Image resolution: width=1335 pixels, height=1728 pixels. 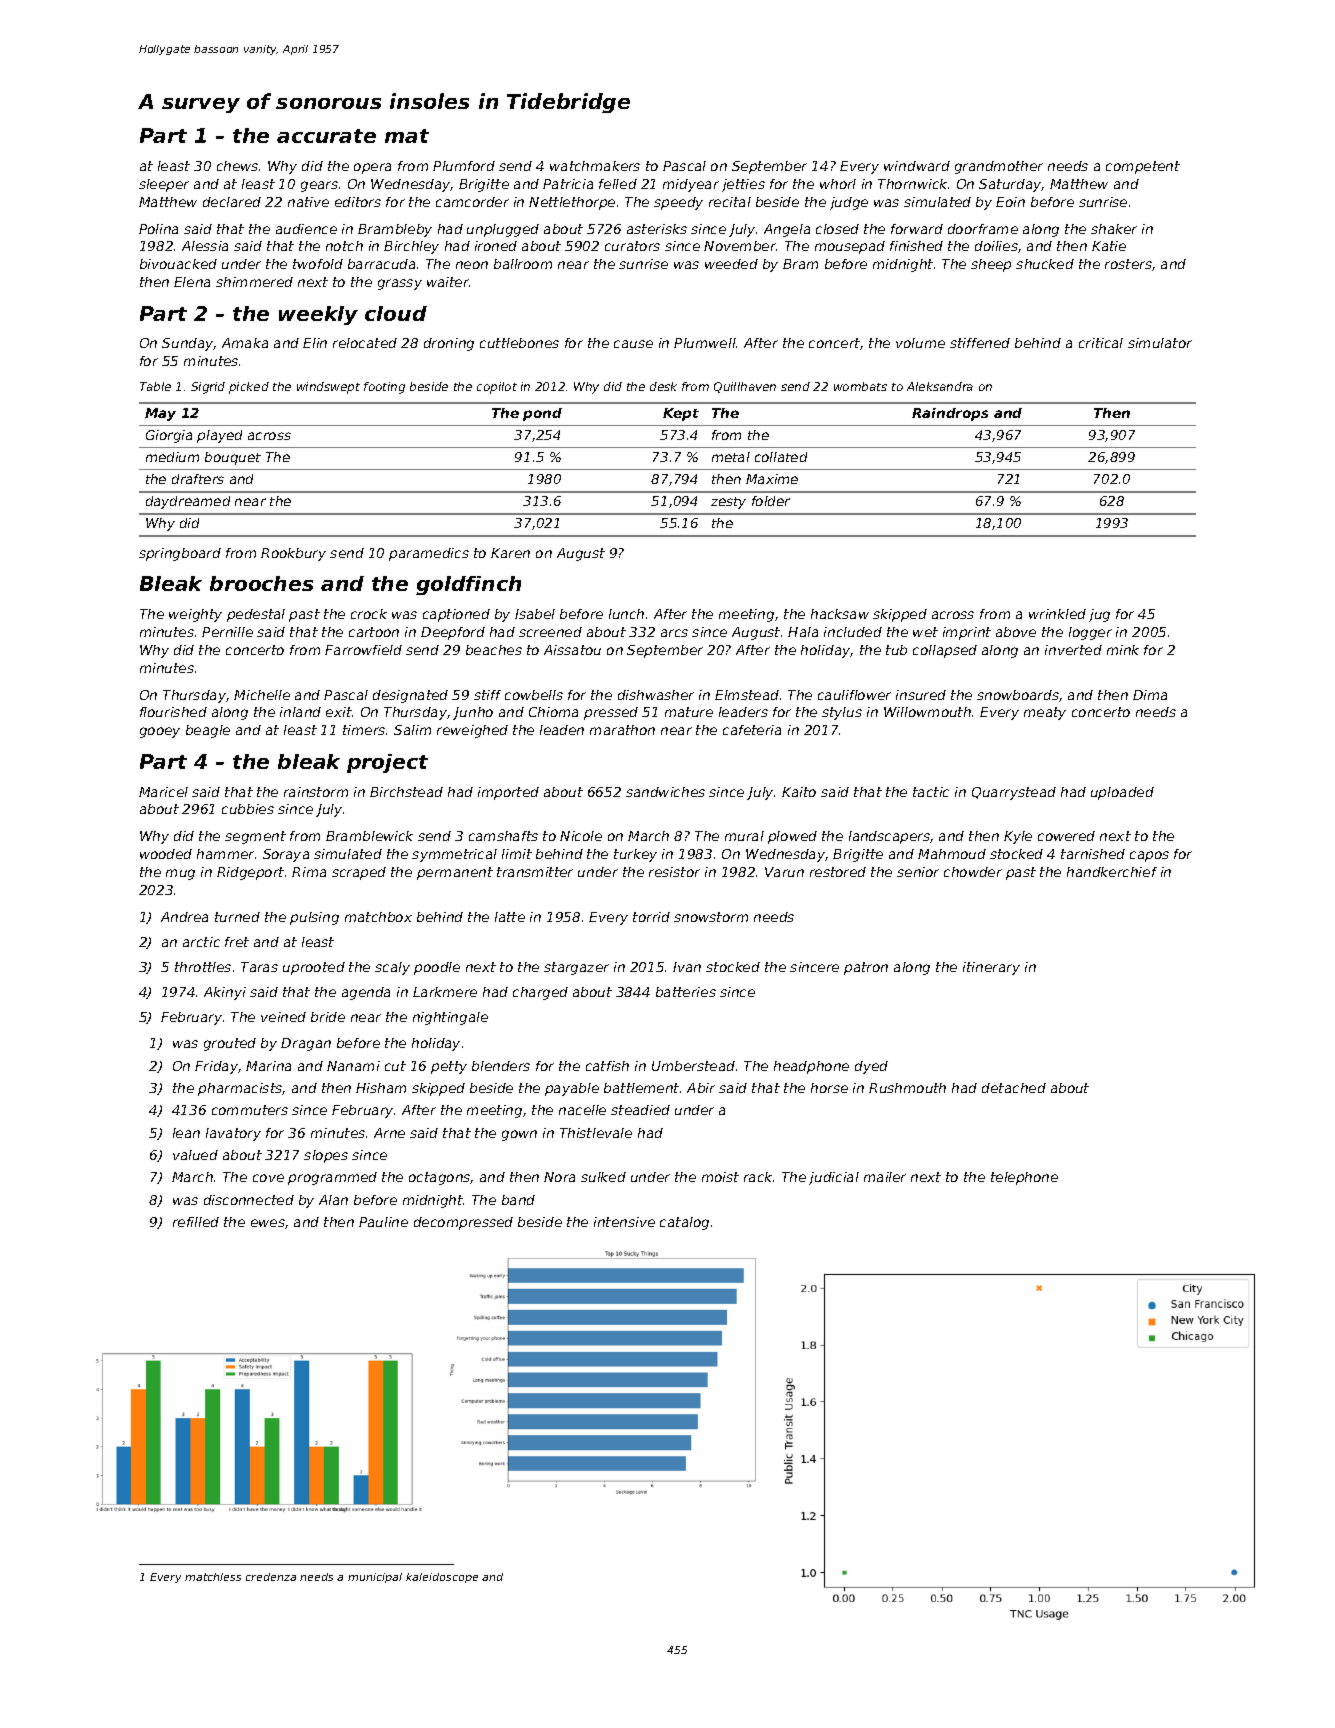 What do you see at coordinates (510, 553) in the image?
I see `Karen` at bounding box center [510, 553].
